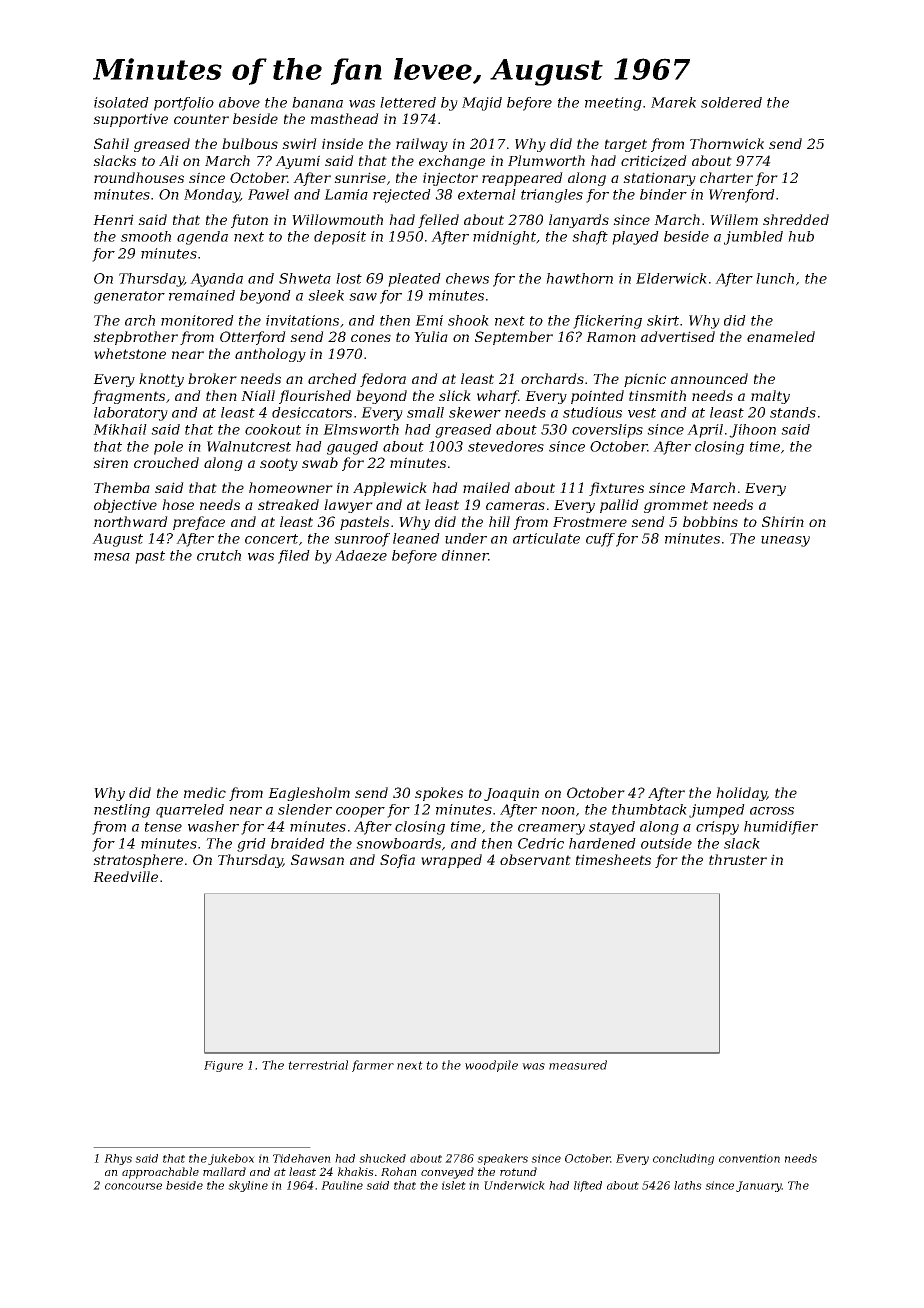 This image has width=924, height=1308. I want to click on concourse, so click(133, 1186).
